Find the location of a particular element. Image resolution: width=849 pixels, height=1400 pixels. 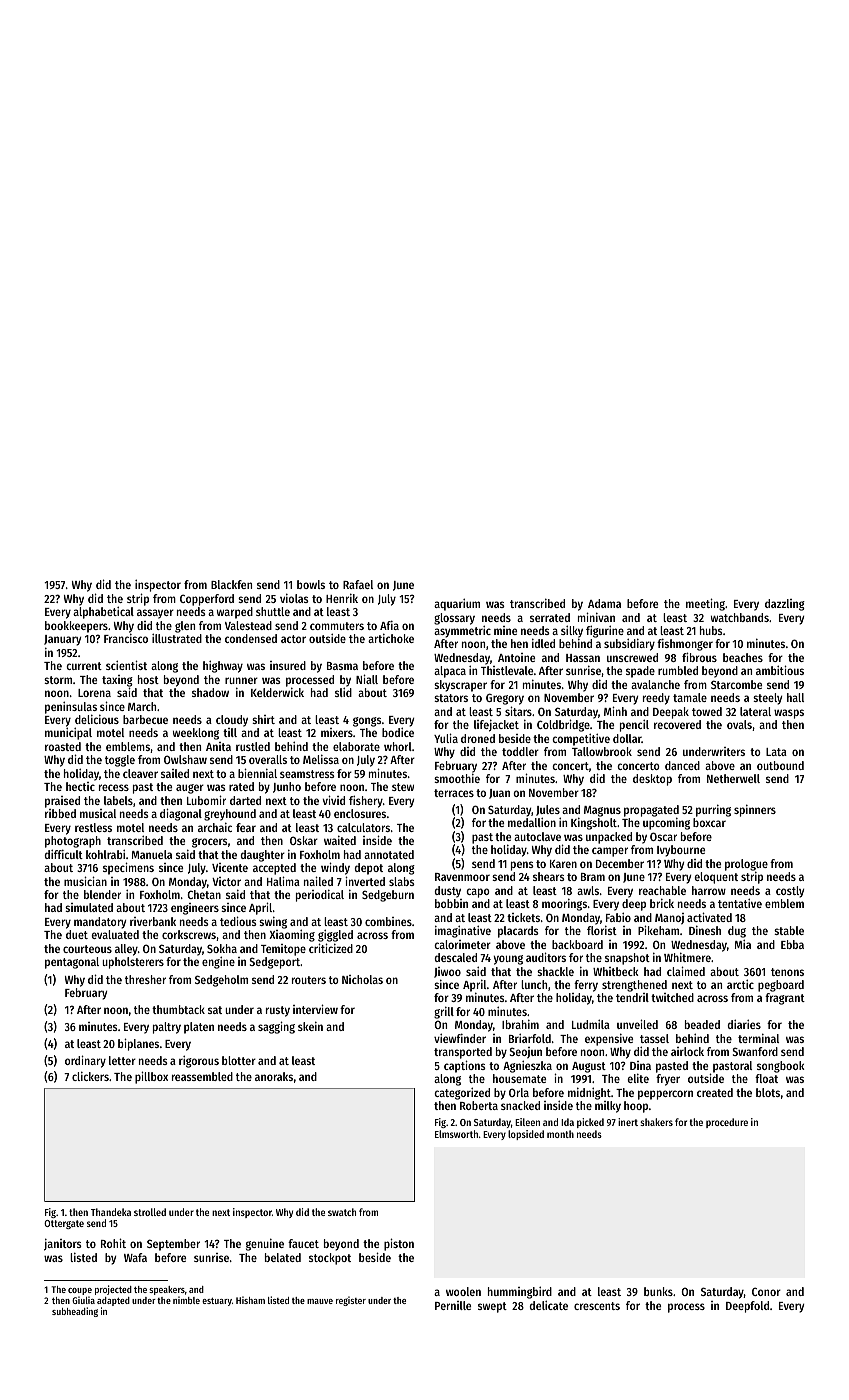

shadow is located at coordinates (210, 692).
